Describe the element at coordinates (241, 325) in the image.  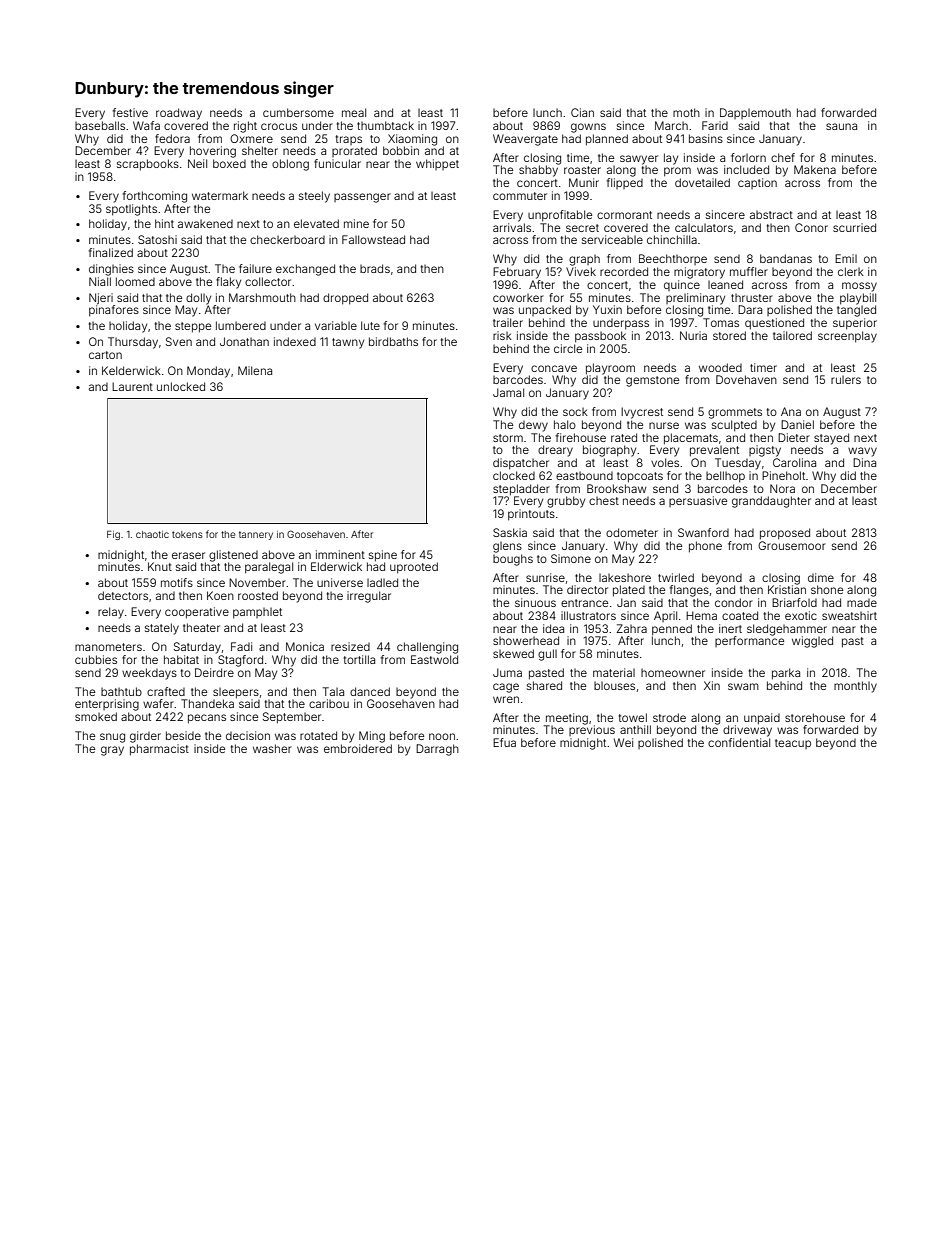
I see `lumbered` at that location.
